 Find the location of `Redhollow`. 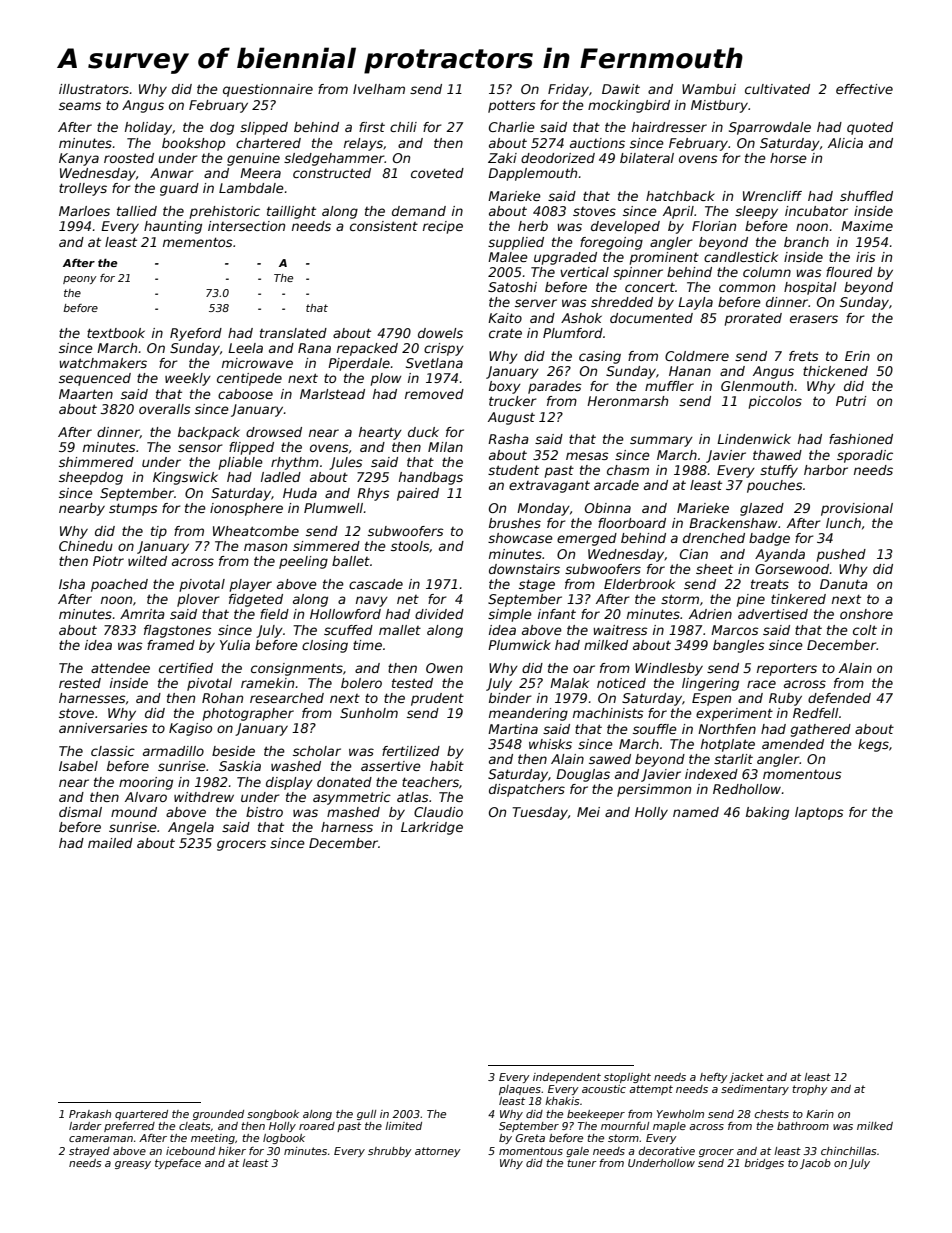

Redhollow is located at coordinates (747, 789).
